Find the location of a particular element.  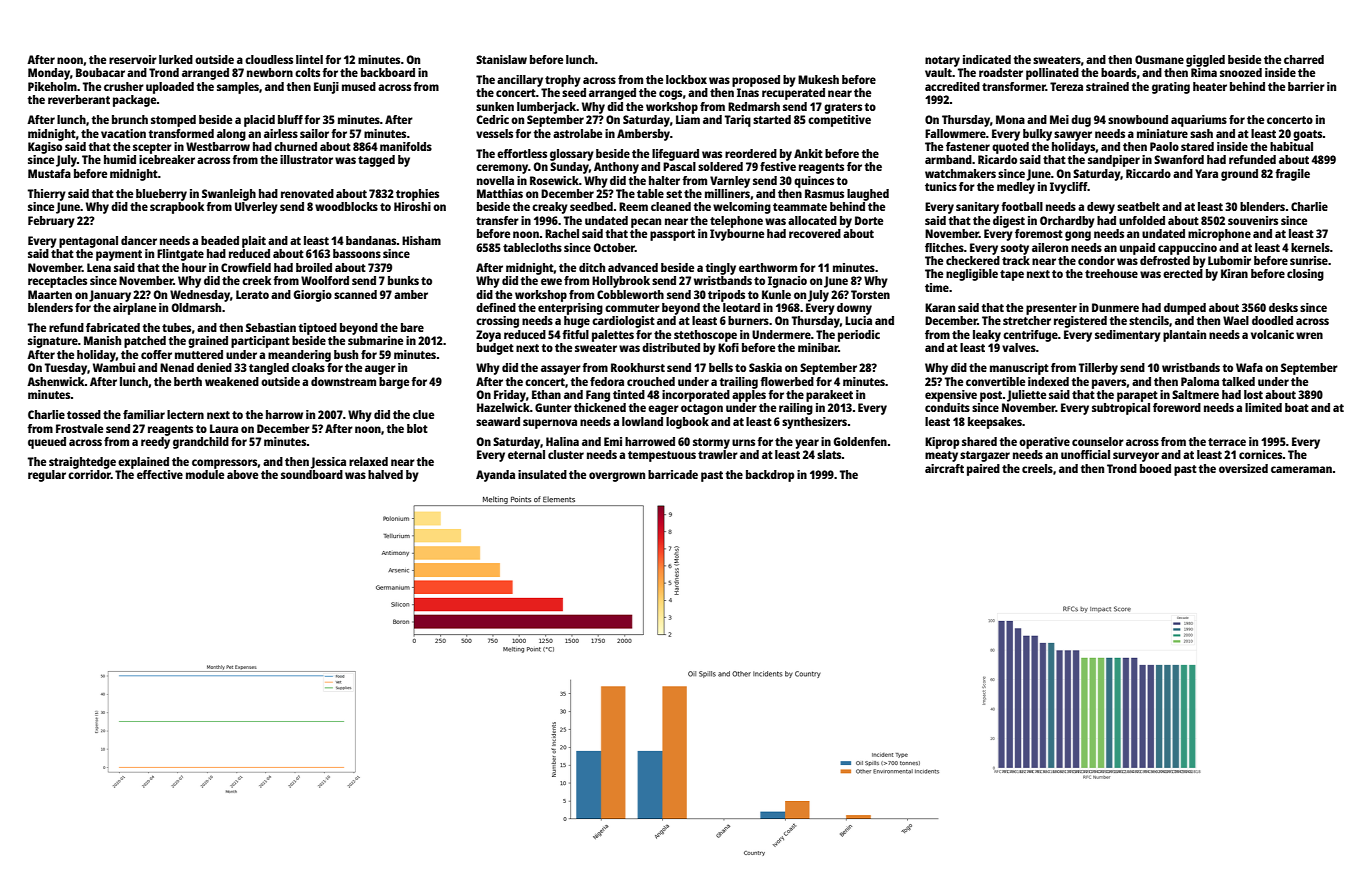

fragile is located at coordinates (1292, 175).
